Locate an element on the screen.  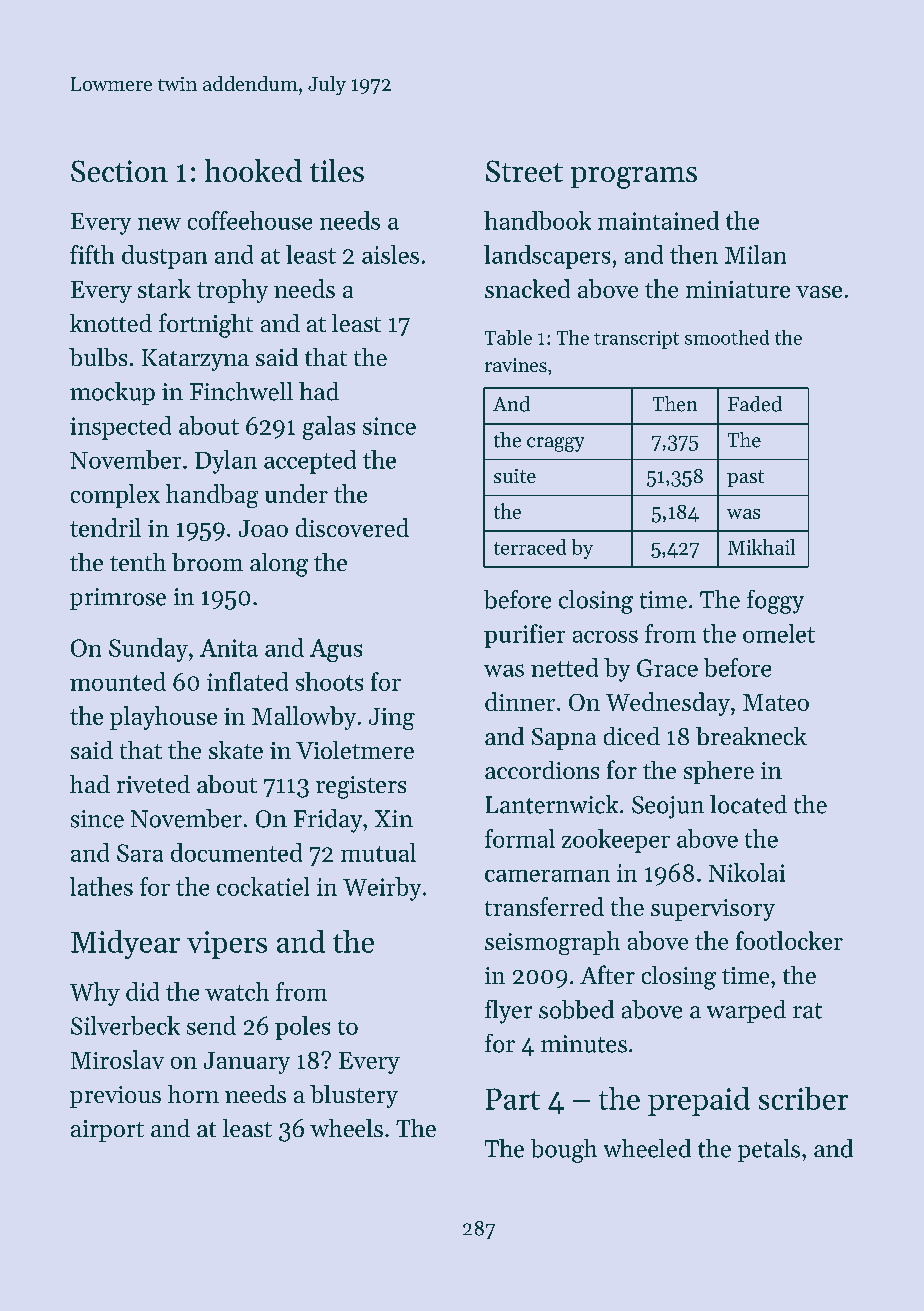
Faded is located at coordinates (755, 404).
